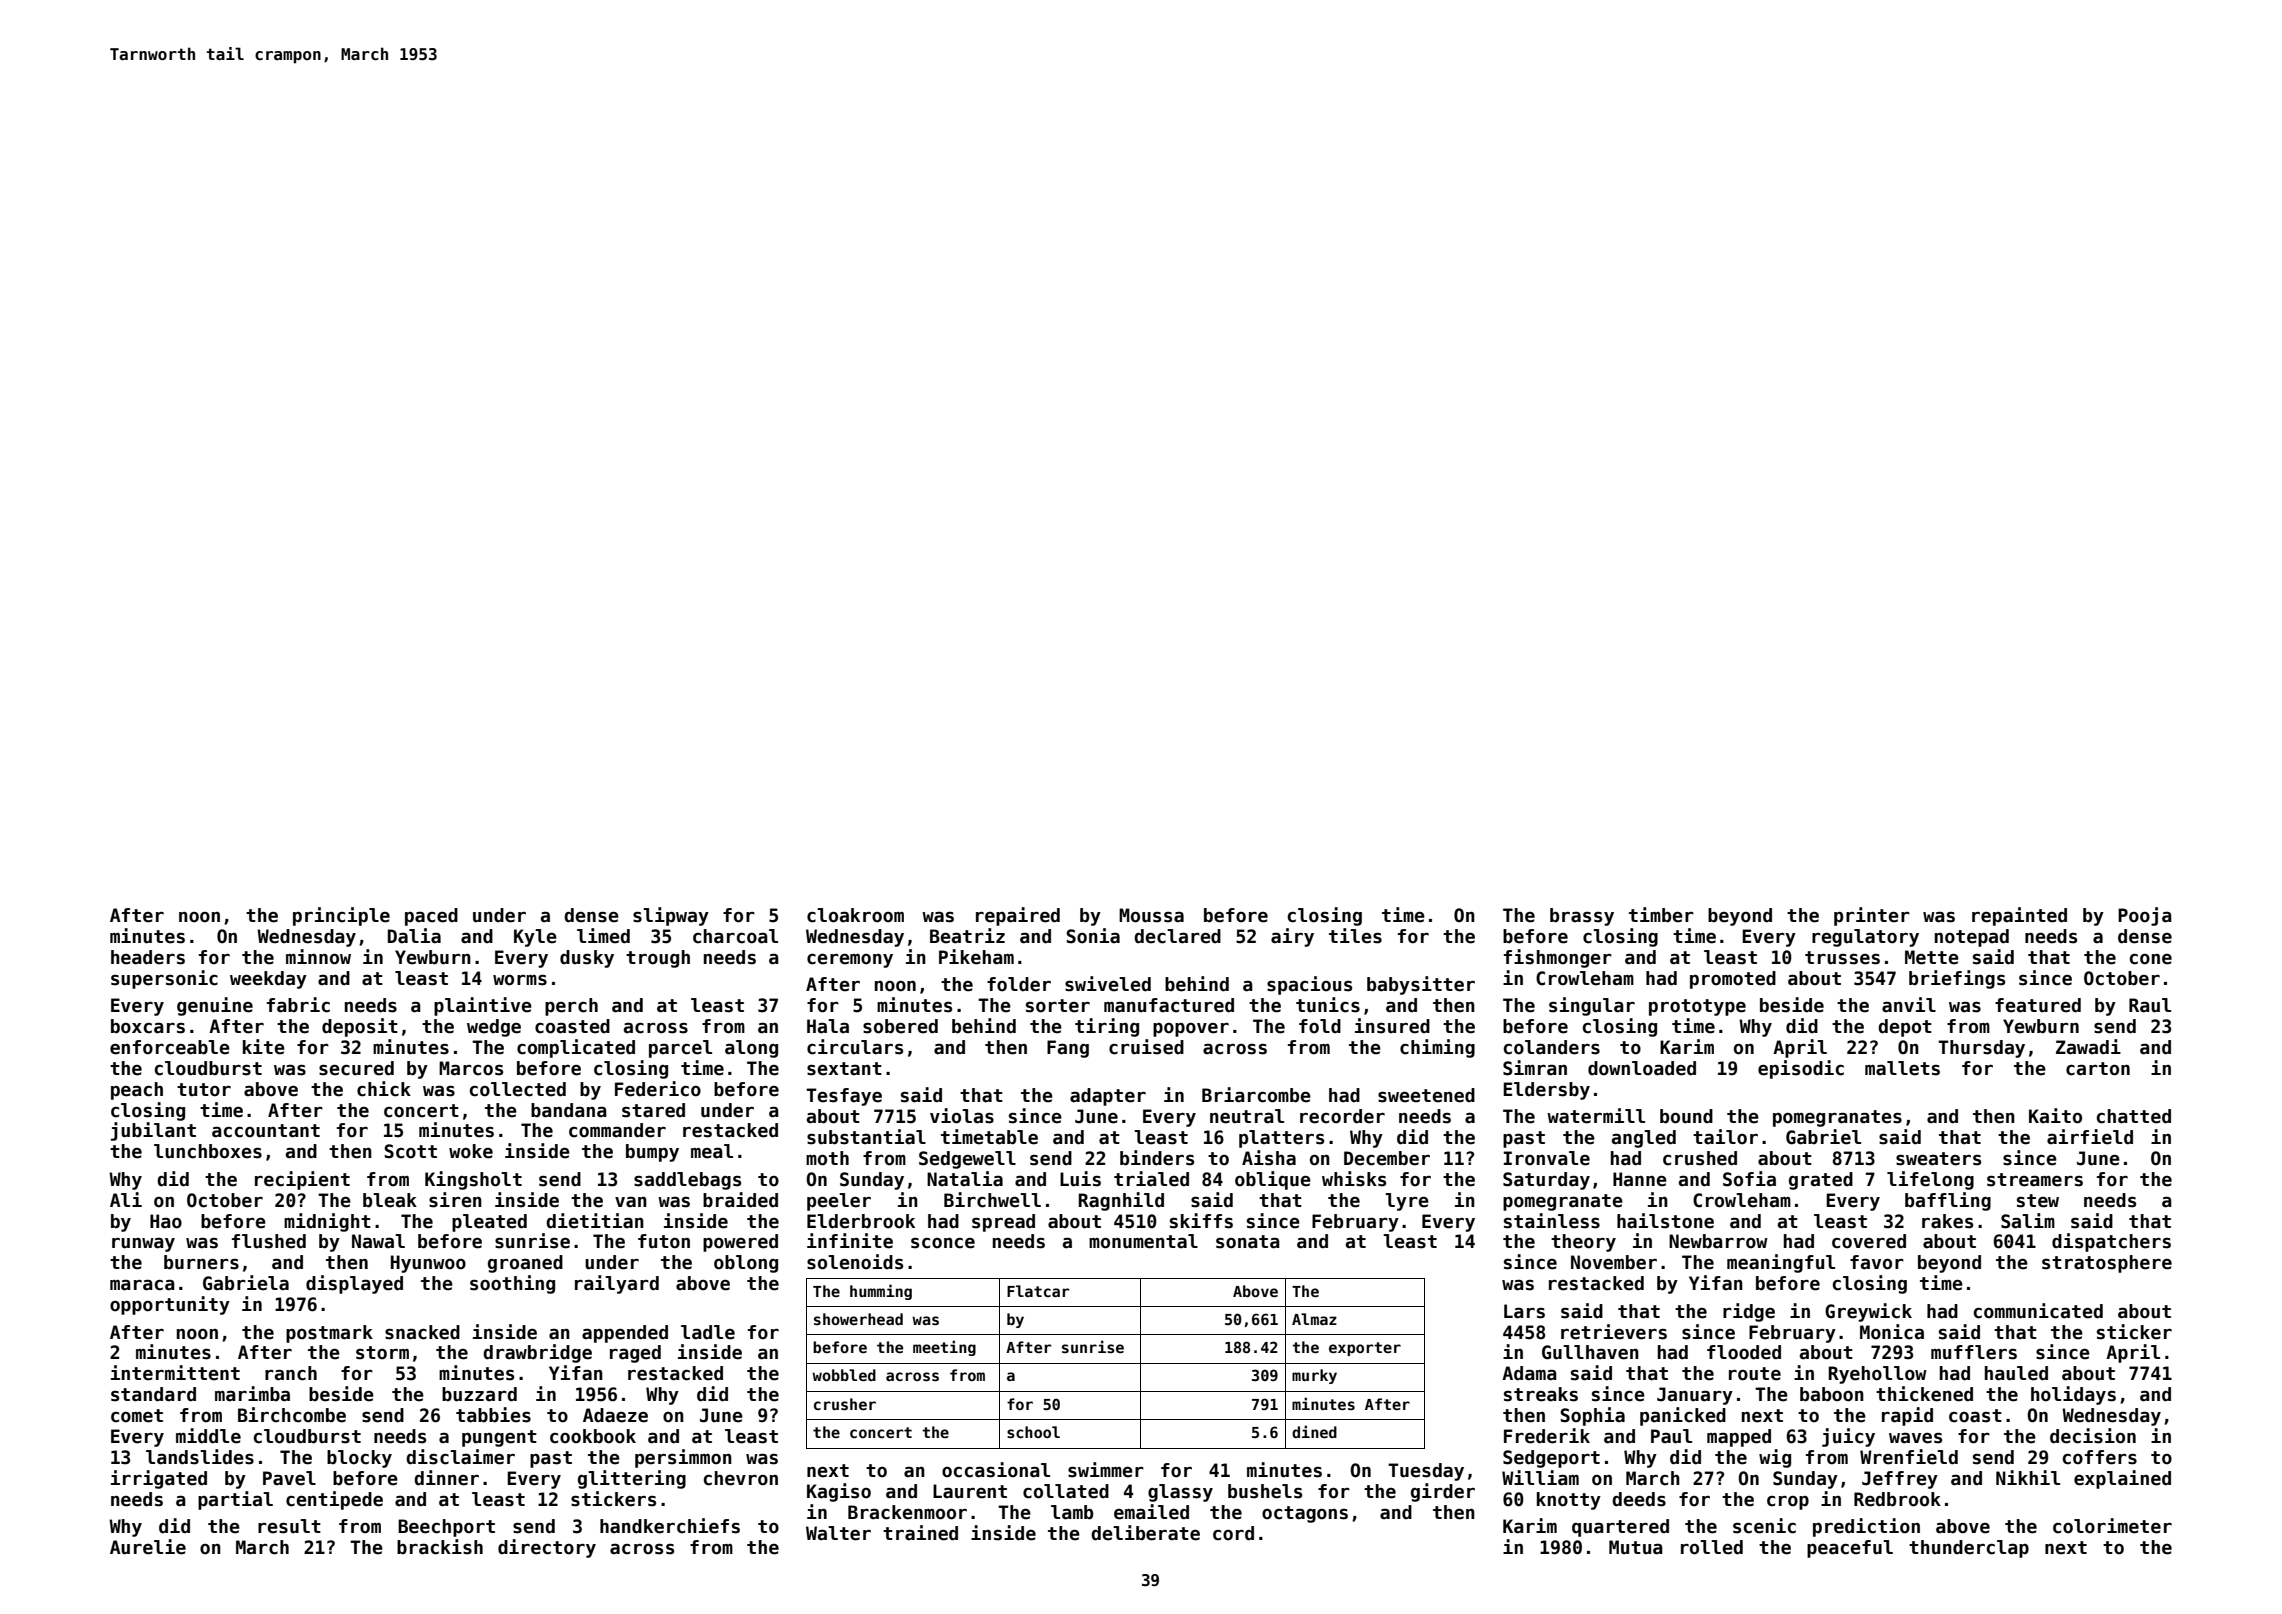  Describe the element at coordinates (1157, 1158) in the document. I see `binders` at that location.
